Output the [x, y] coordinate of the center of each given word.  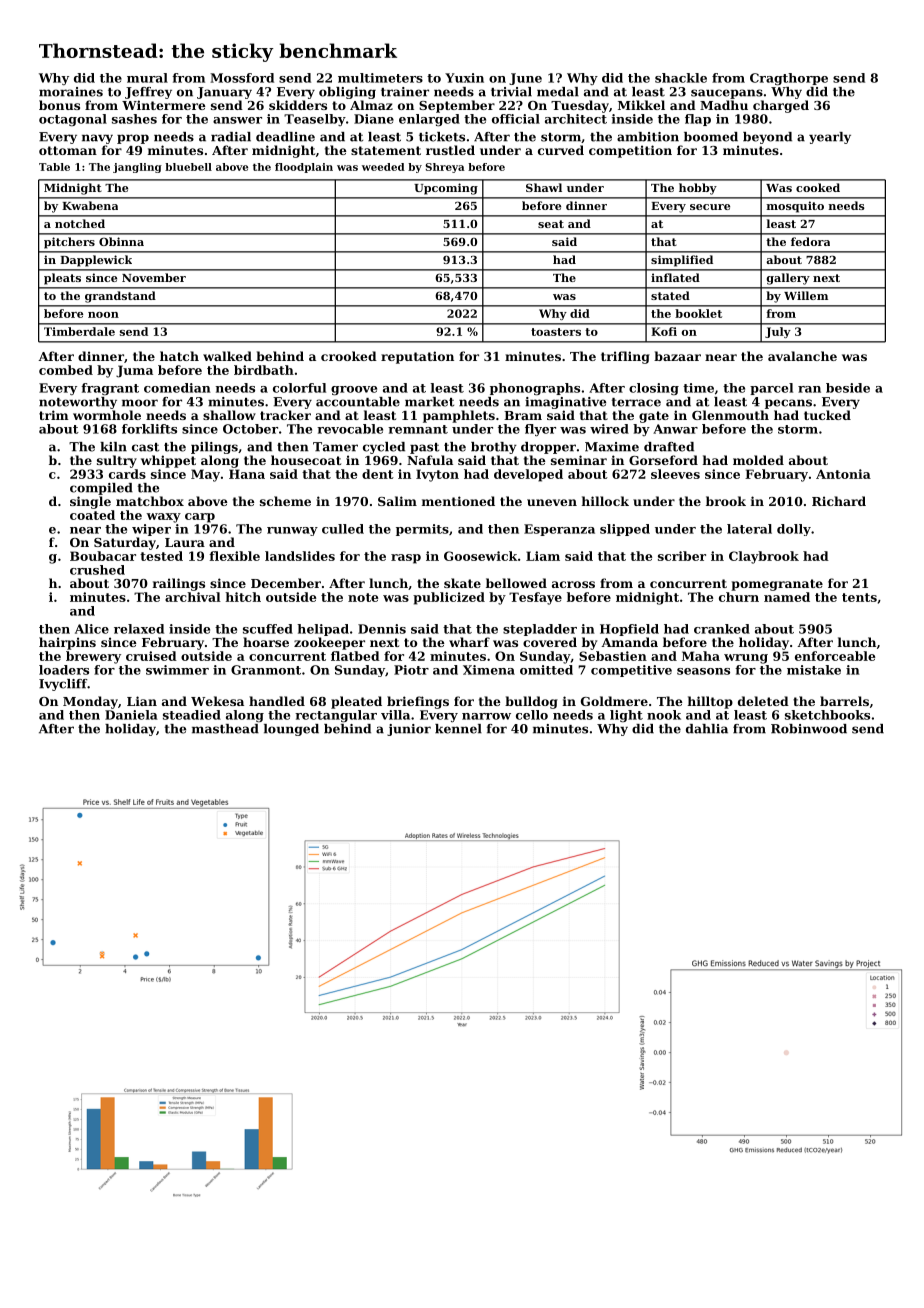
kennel [458, 729]
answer [237, 120]
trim [54, 415]
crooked [349, 356]
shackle [681, 78]
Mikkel [641, 105]
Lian [142, 701]
